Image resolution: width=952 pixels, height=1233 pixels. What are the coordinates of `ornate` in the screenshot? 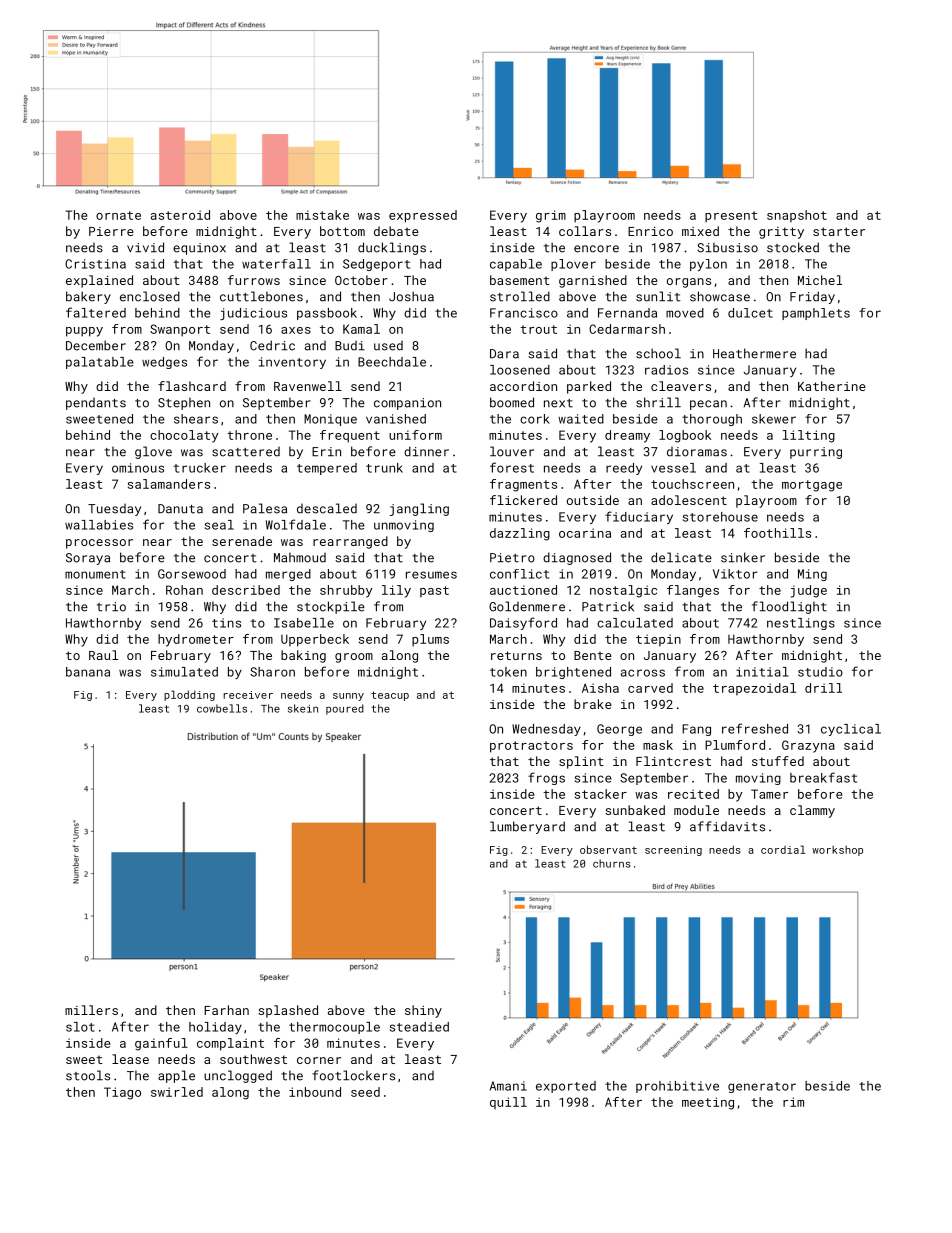 It's located at (118, 215).
